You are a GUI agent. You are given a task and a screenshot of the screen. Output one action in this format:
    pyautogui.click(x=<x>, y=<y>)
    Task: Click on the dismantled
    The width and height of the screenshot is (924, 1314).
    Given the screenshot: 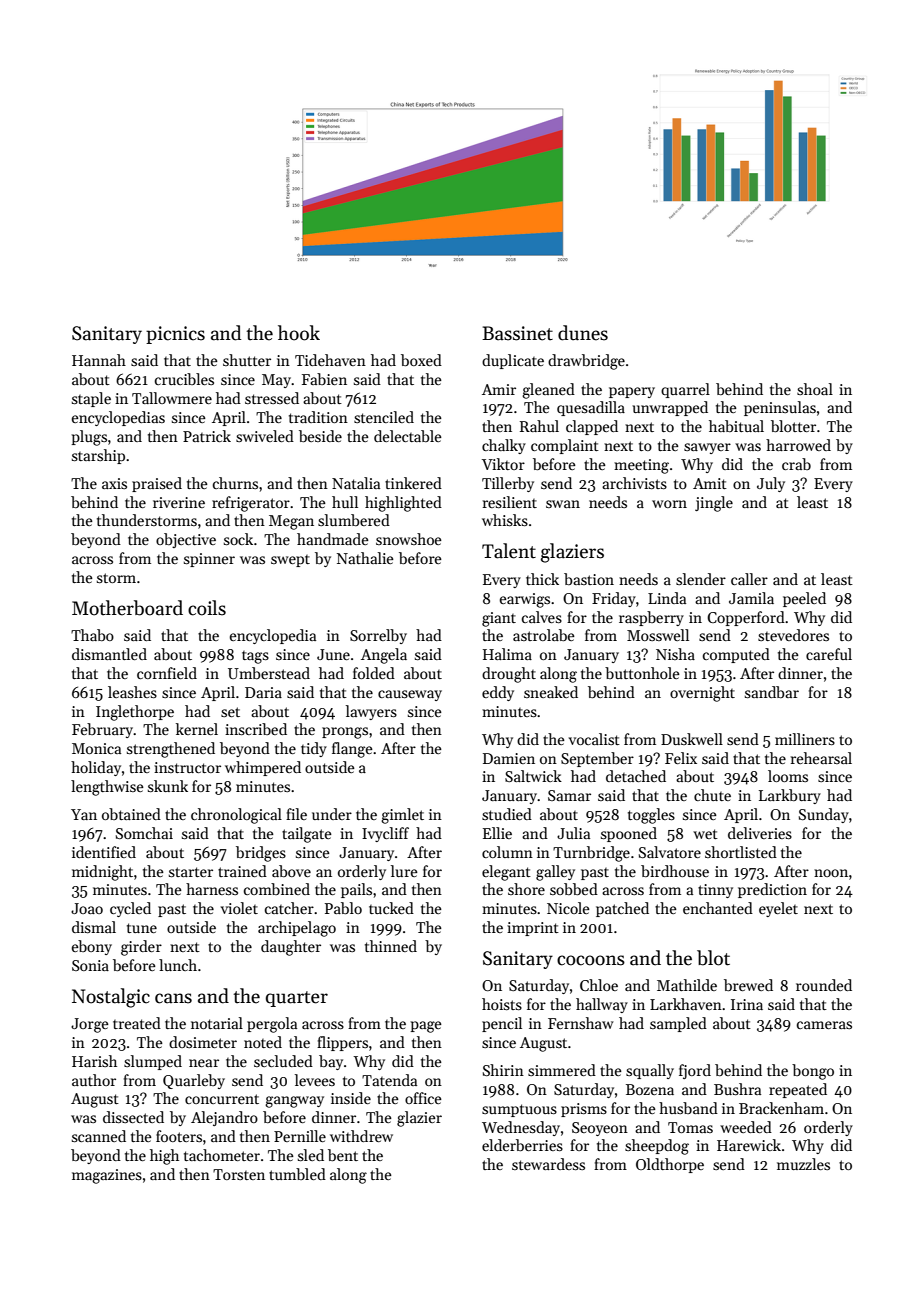 What is the action you would take?
    pyautogui.click(x=109, y=654)
